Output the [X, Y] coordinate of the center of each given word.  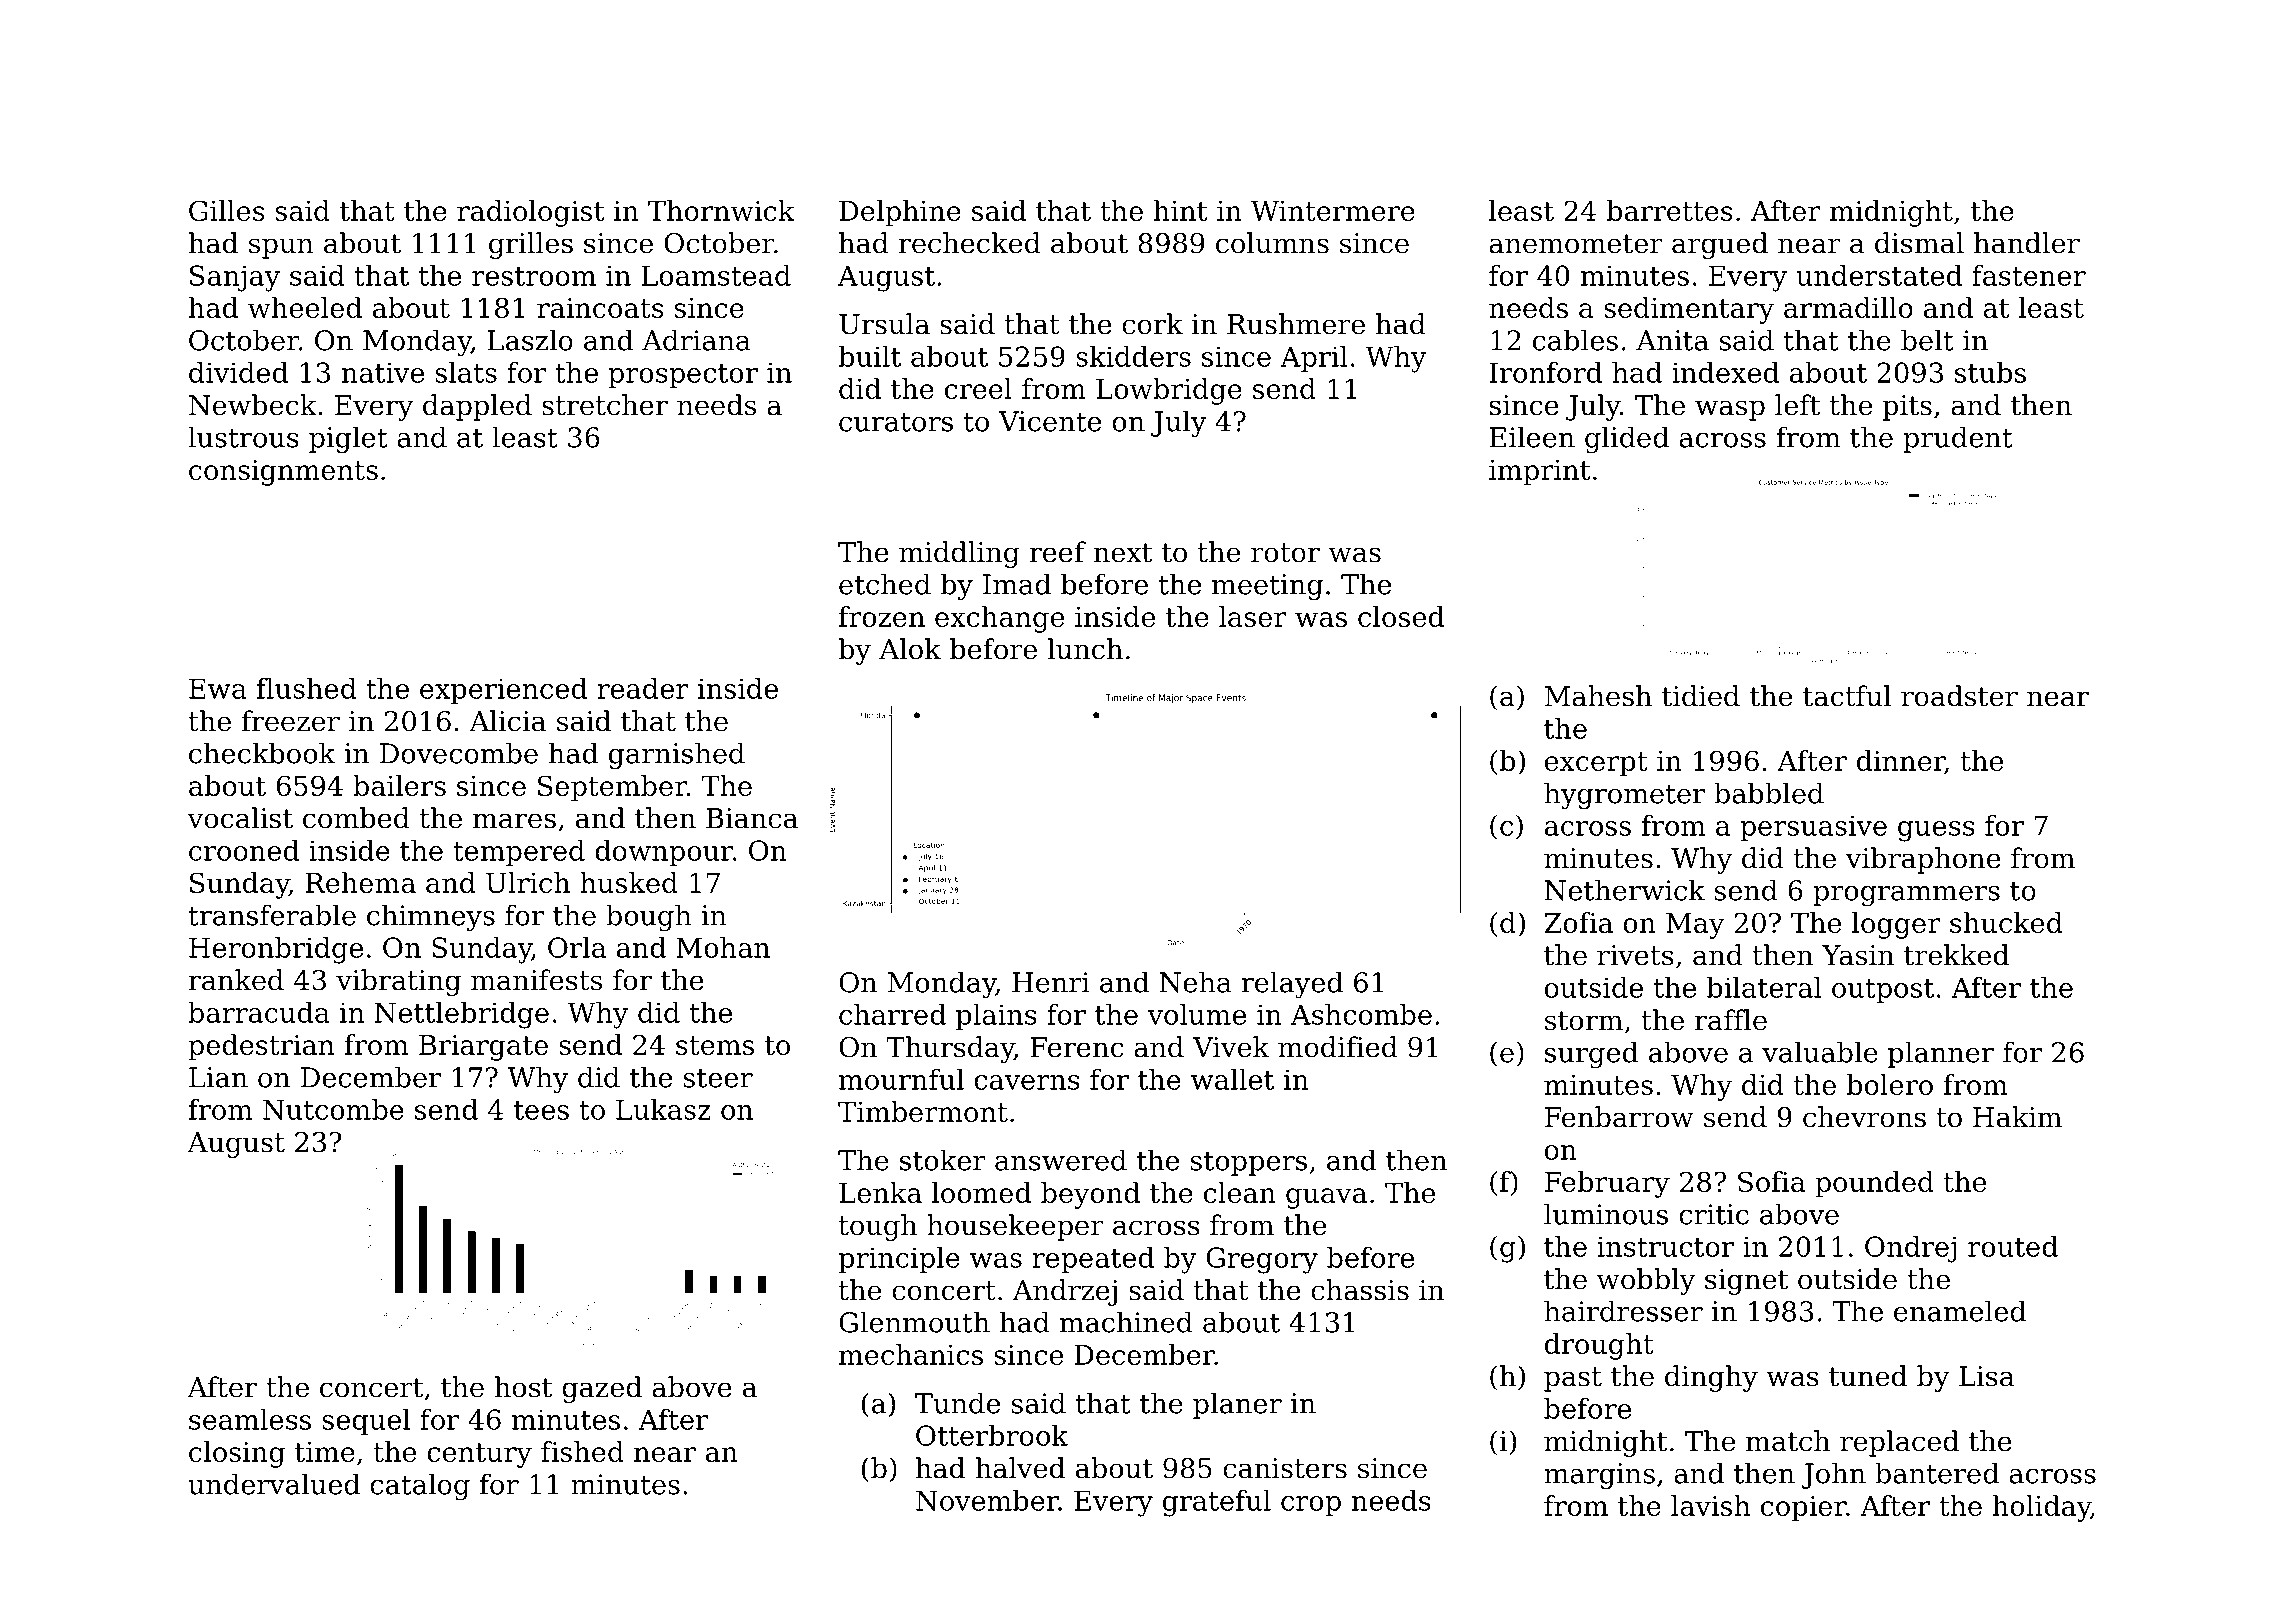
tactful [1847, 696]
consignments [283, 473]
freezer [291, 721]
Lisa [1986, 1376]
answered [1061, 1160]
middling [959, 554]
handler [2027, 243]
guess [1936, 831]
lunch [1085, 649]
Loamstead [716, 275]
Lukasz [663, 1109]
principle [899, 1260]
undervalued [274, 1484]
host [523, 1387]
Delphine [900, 213]
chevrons [1864, 1117]
